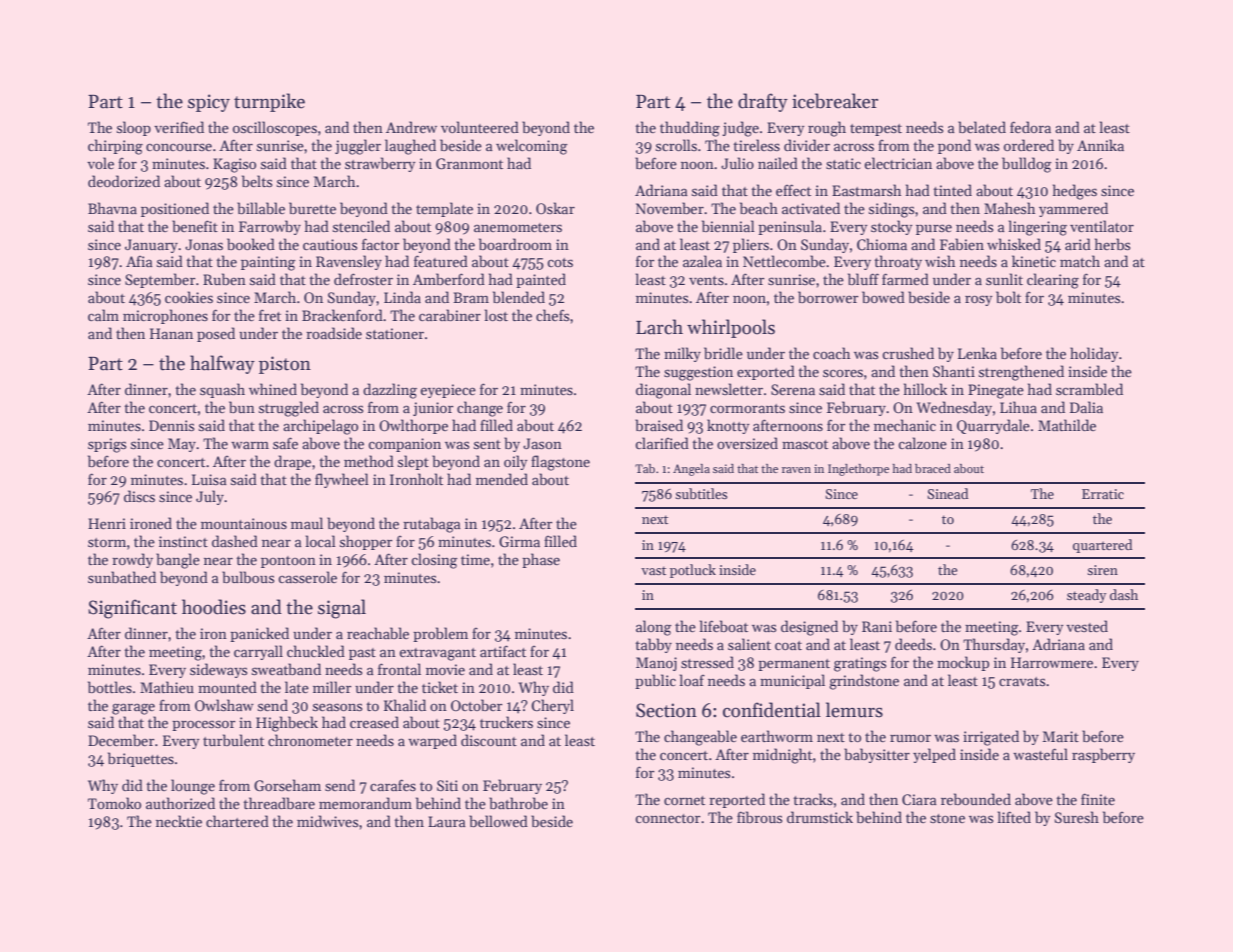 The width and height of the page is (1233, 952). What do you see at coordinates (310, 740) in the page?
I see `chronometer` at bounding box center [310, 740].
